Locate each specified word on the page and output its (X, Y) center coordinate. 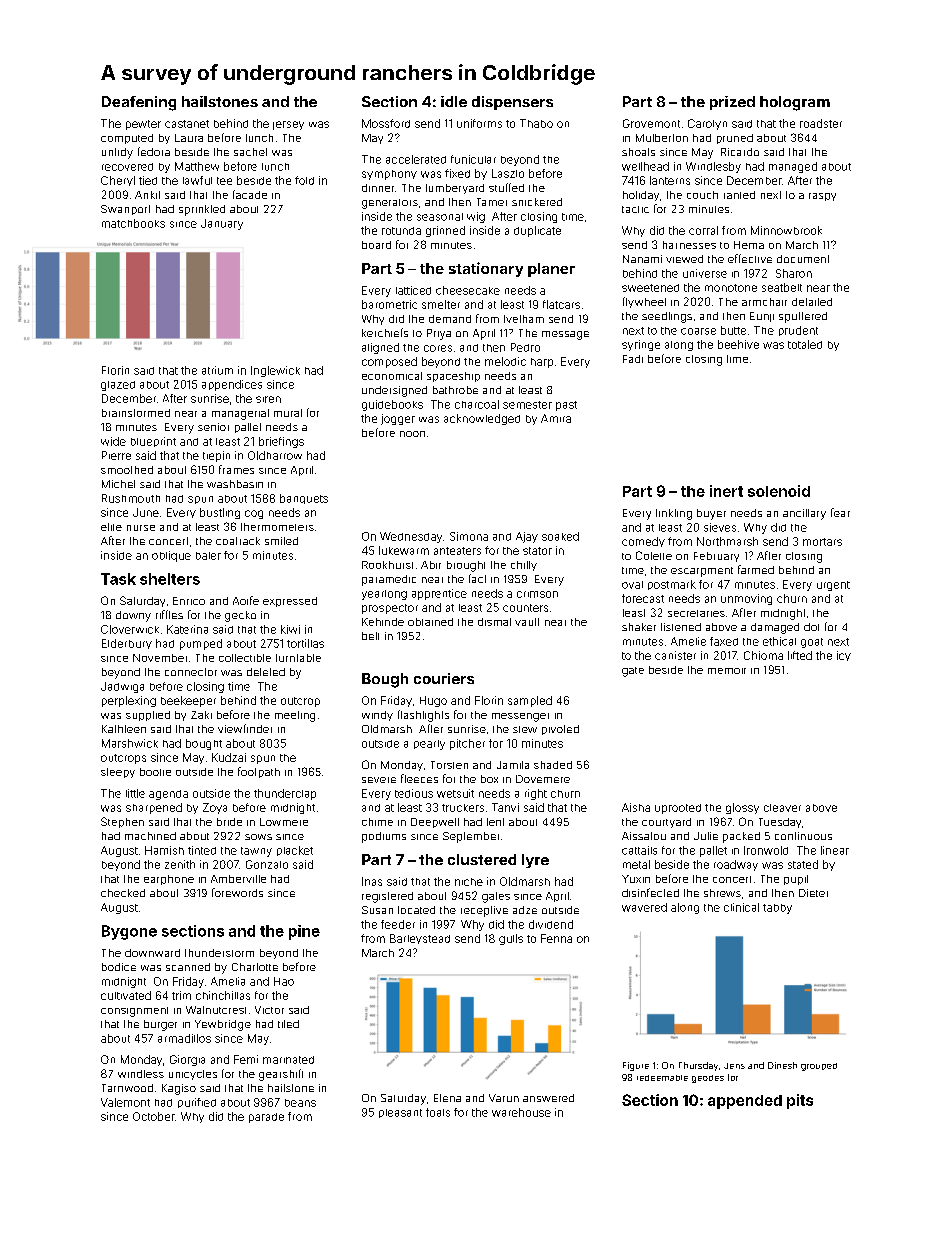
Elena (447, 1098)
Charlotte (255, 967)
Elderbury (127, 644)
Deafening (139, 103)
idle (454, 101)
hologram (795, 103)
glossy (742, 808)
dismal (494, 622)
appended (745, 1102)
